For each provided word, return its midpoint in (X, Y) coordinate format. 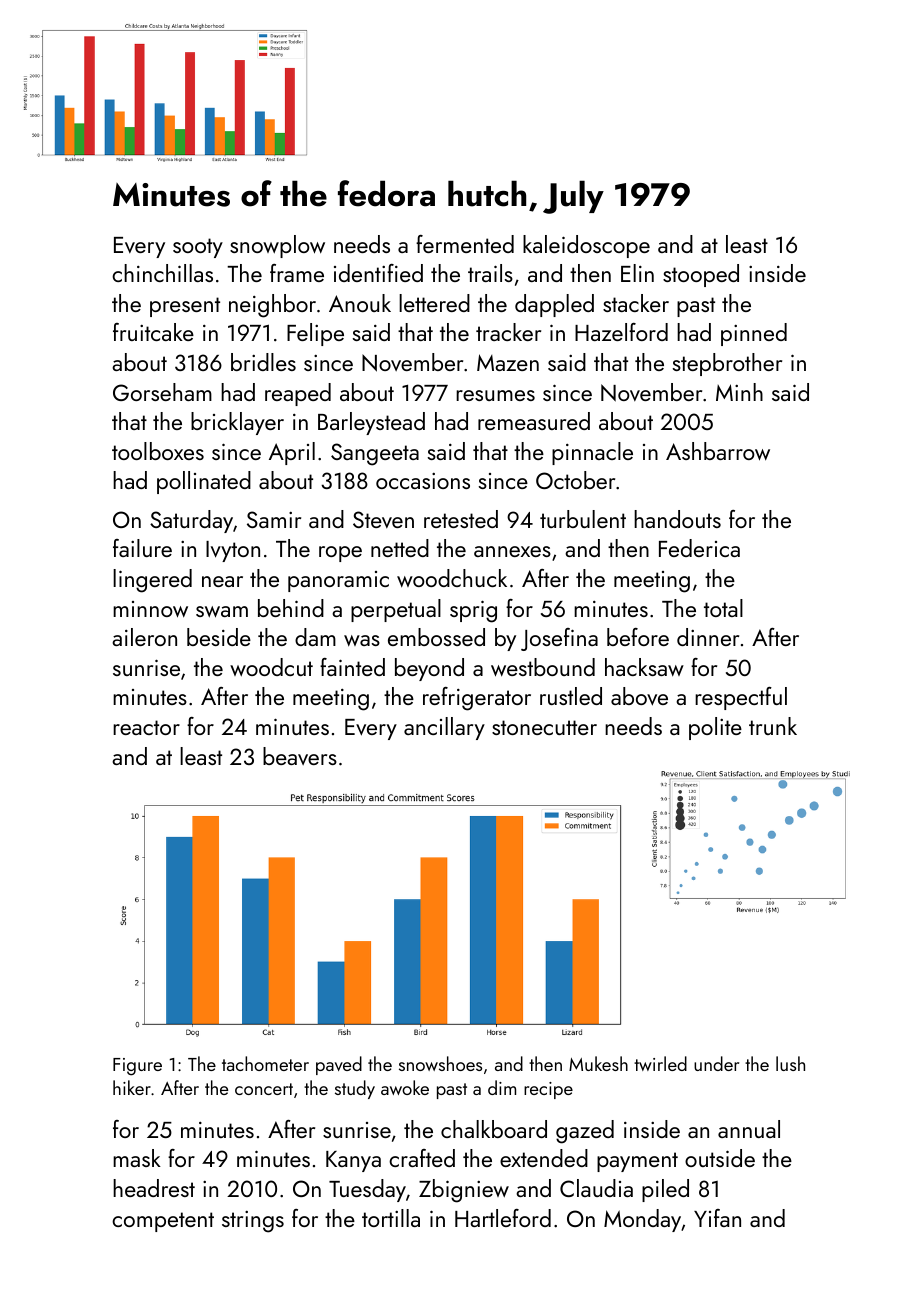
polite (715, 728)
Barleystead (371, 423)
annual (749, 1129)
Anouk (360, 303)
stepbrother (727, 364)
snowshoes (440, 1063)
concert (264, 1089)
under (716, 1063)
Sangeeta (375, 454)
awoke (405, 1087)
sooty (198, 248)
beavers (300, 756)
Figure (137, 1067)
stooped (701, 275)
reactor (146, 727)
